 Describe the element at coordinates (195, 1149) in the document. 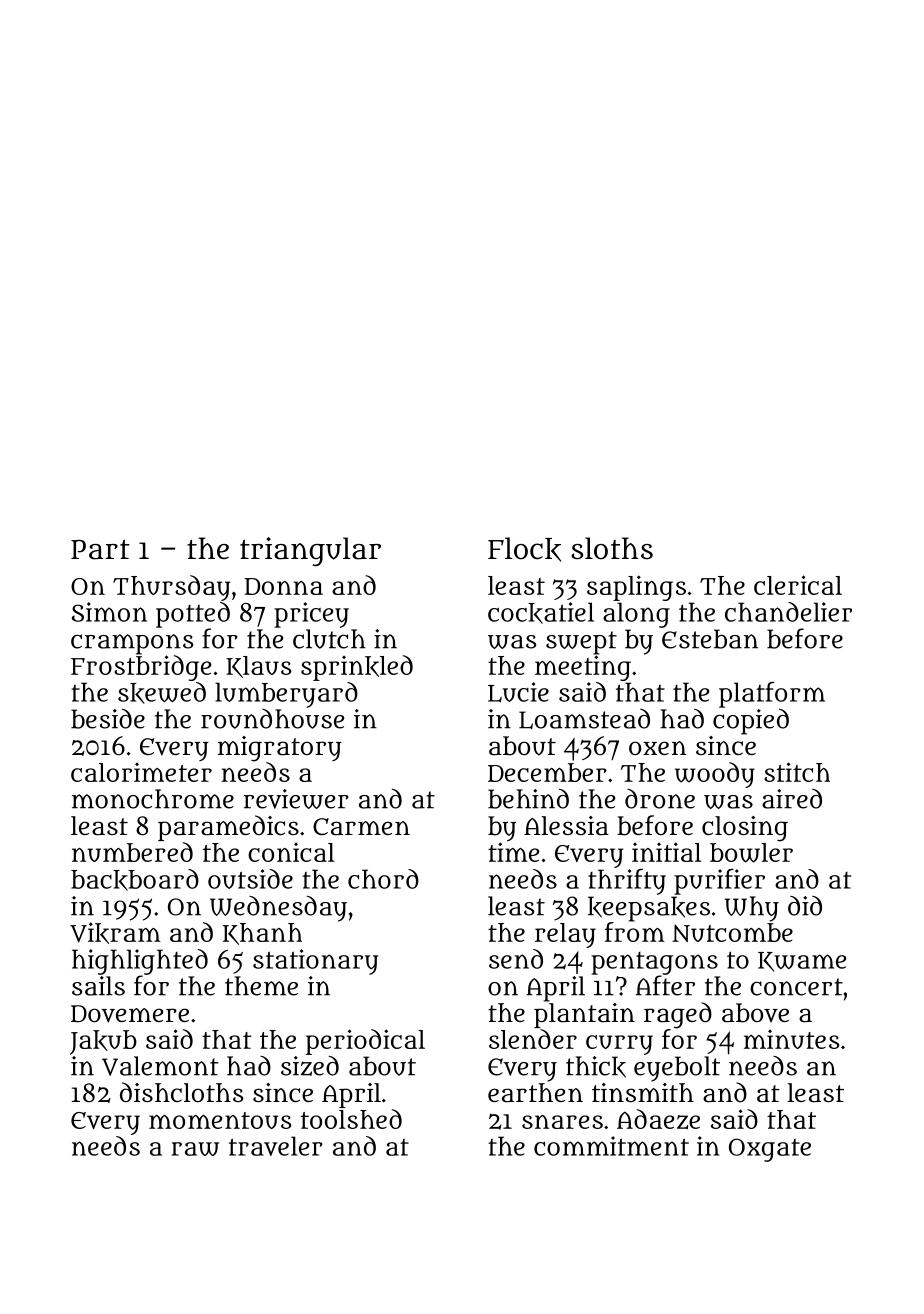

I see `raw` at that location.
